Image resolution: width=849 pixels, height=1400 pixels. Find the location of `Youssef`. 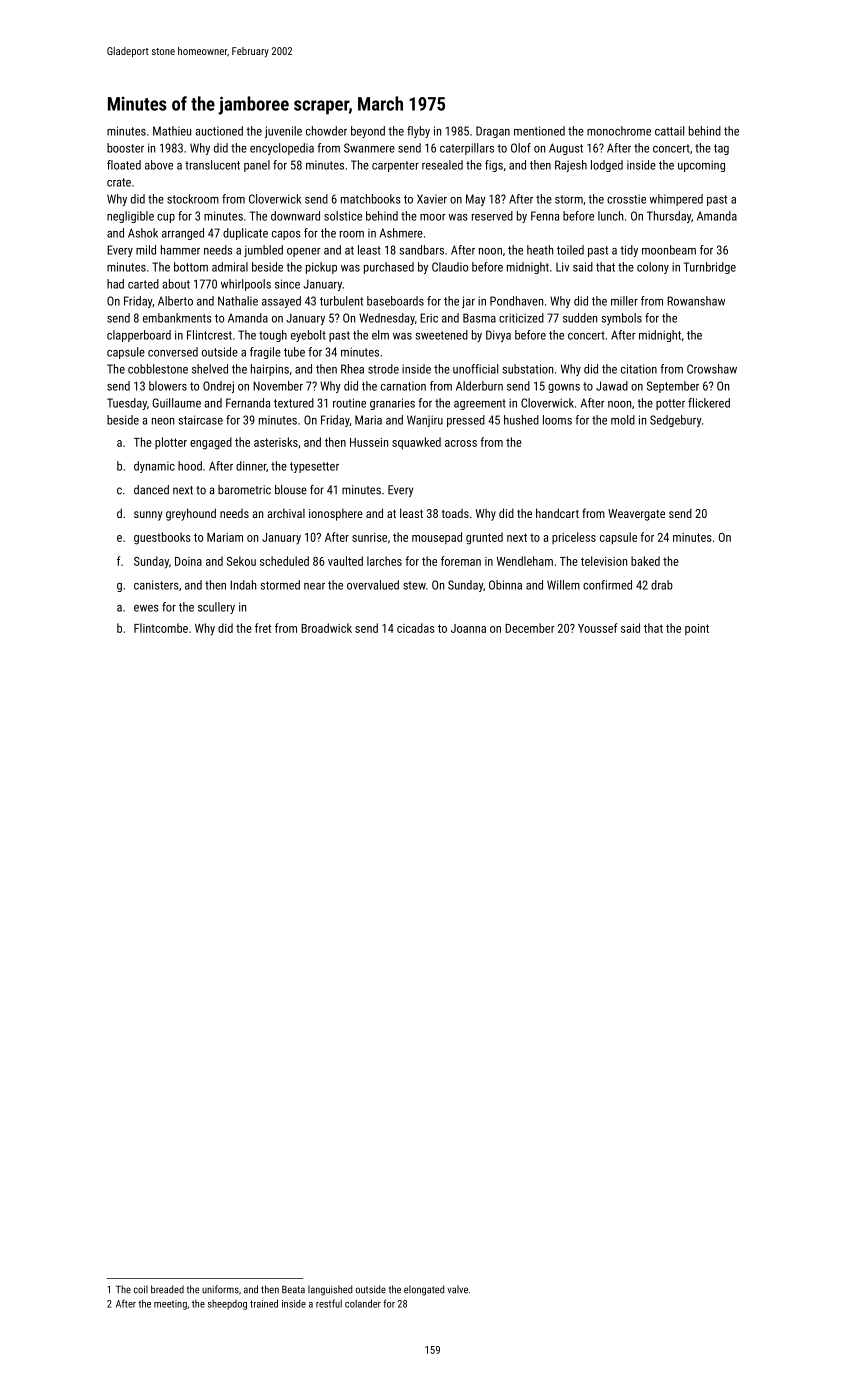

Youssef is located at coordinates (597, 628).
